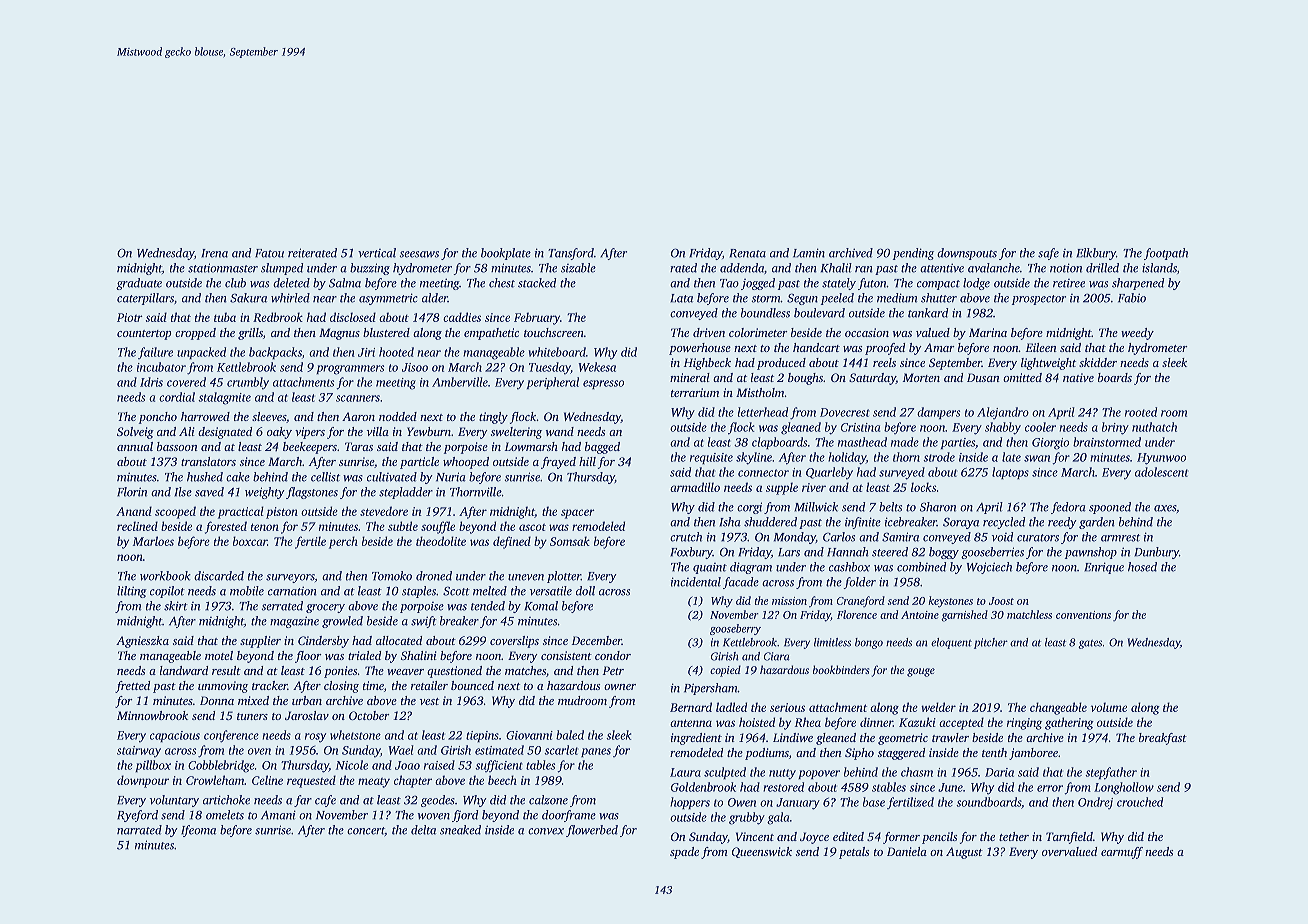 This screenshot has width=1308, height=924. Describe the element at coordinates (1041, 347) in the screenshot. I see `Eileen` at that location.
